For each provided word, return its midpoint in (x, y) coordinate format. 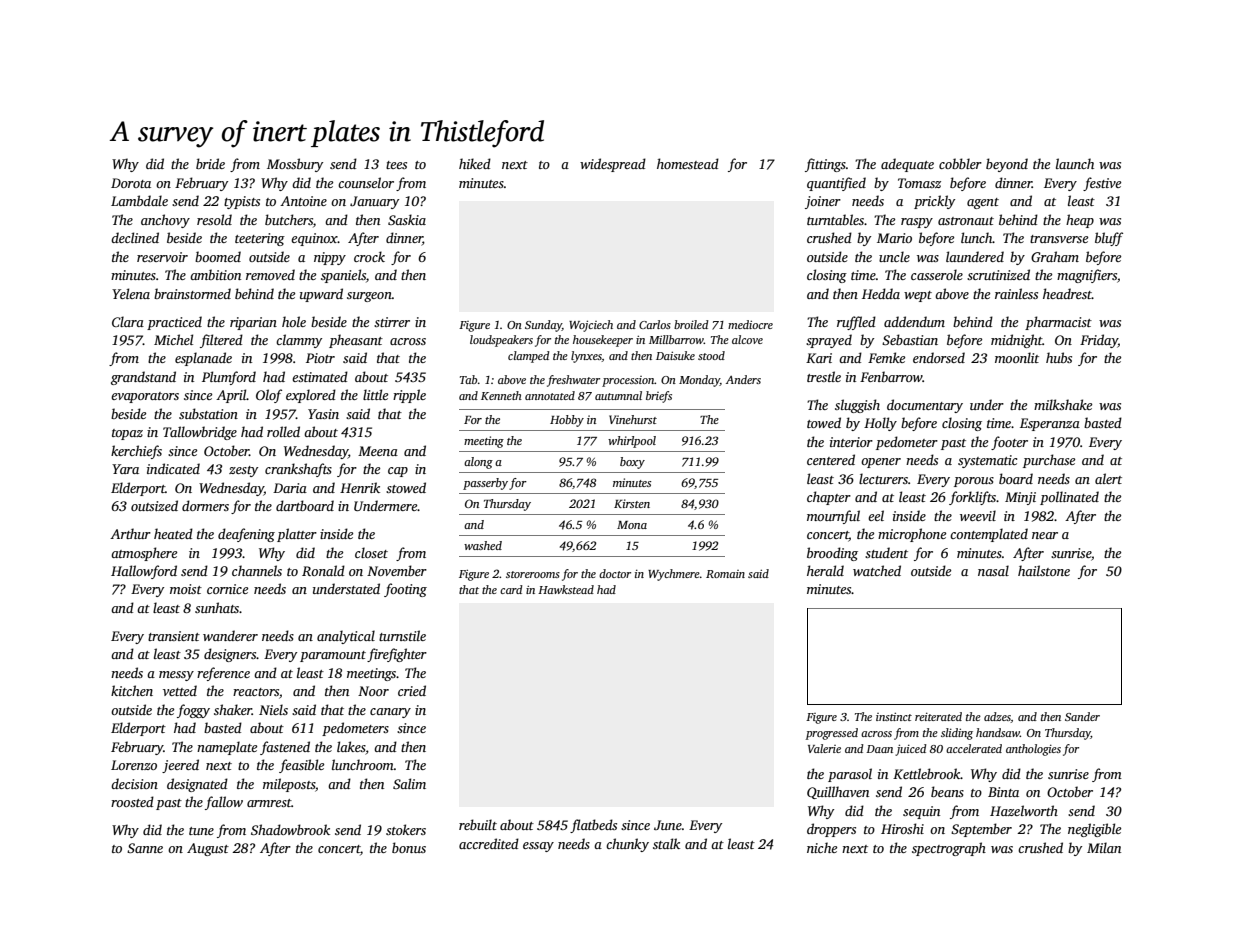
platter (297, 535)
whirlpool (632, 442)
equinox (314, 239)
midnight (1017, 341)
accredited (489, 843)
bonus (409, 847)
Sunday (543, 326)
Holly (880, 424)
